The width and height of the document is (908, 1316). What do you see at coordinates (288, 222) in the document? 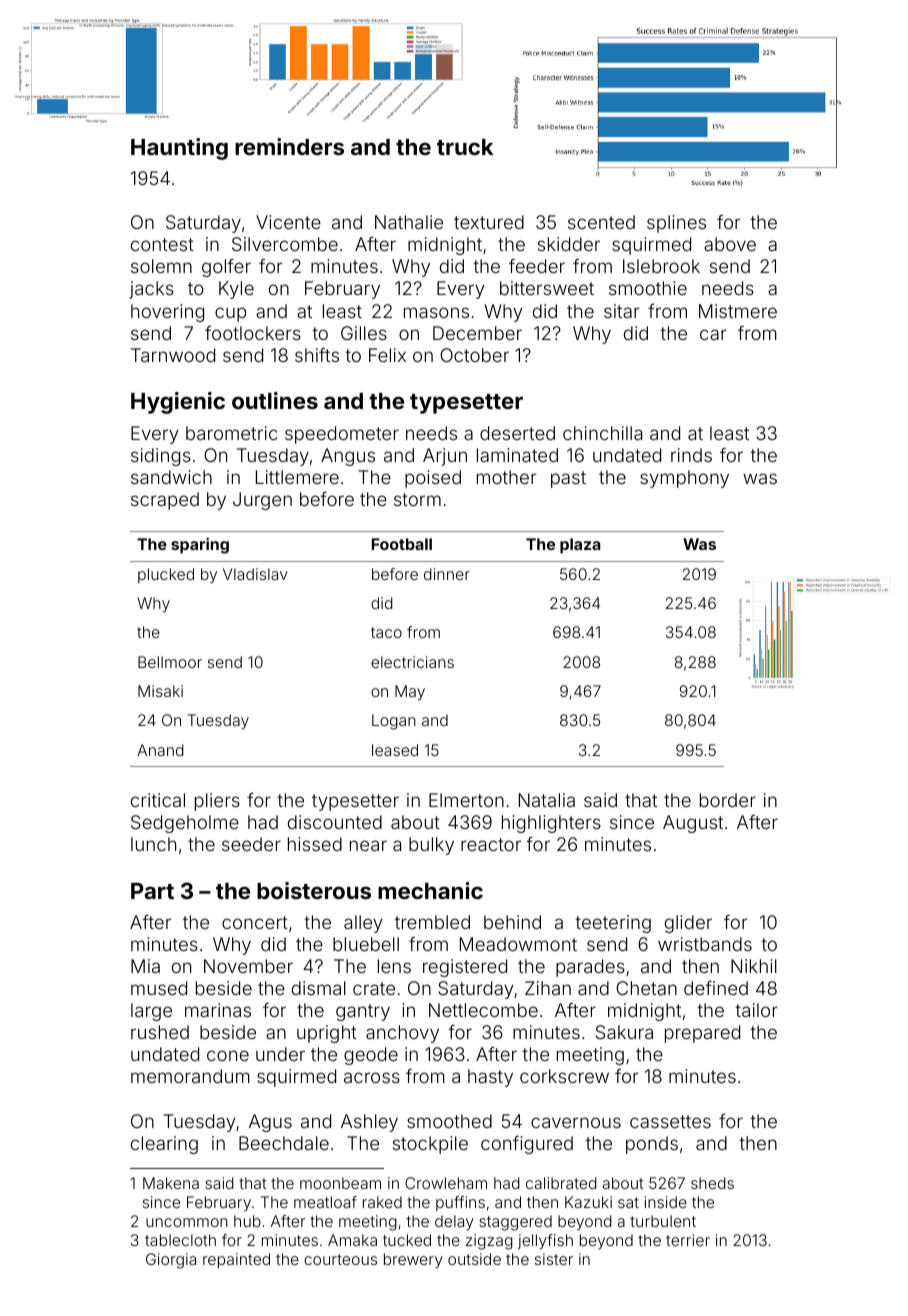
I see `Vicente` at bounding box center [288, 222].
